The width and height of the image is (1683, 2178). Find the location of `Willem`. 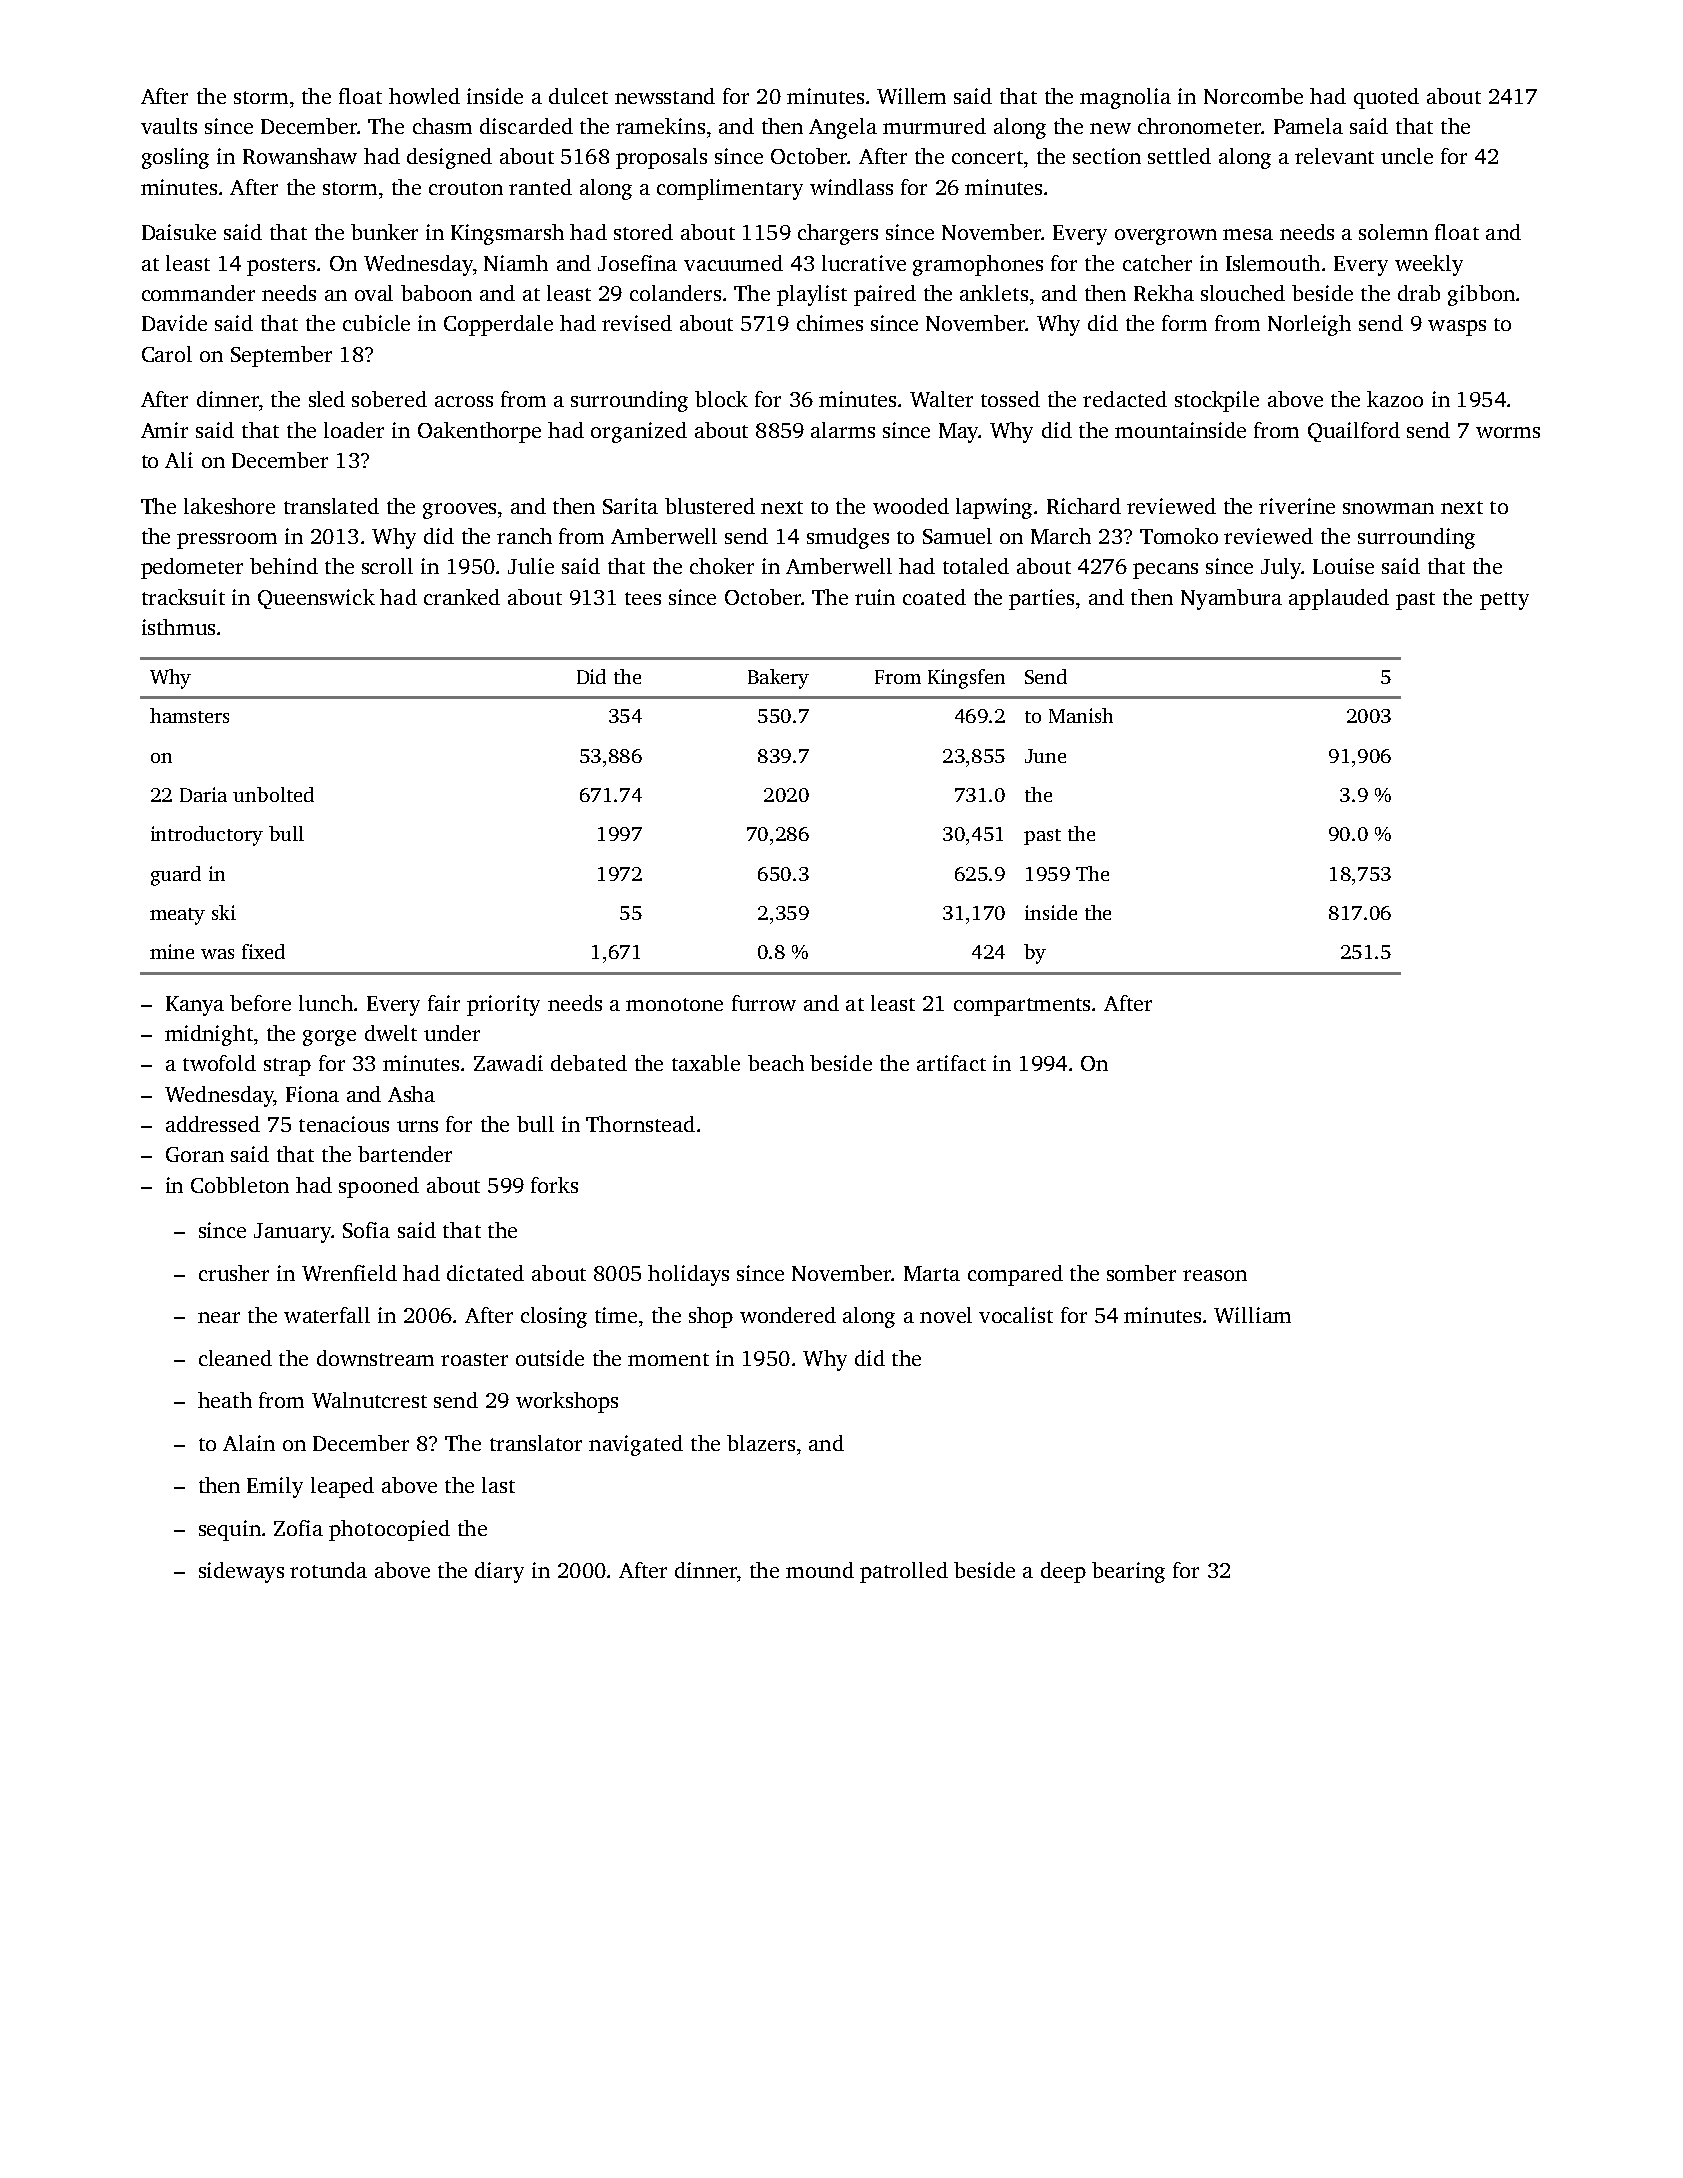

Willem is located at coordinates (911, 96).
